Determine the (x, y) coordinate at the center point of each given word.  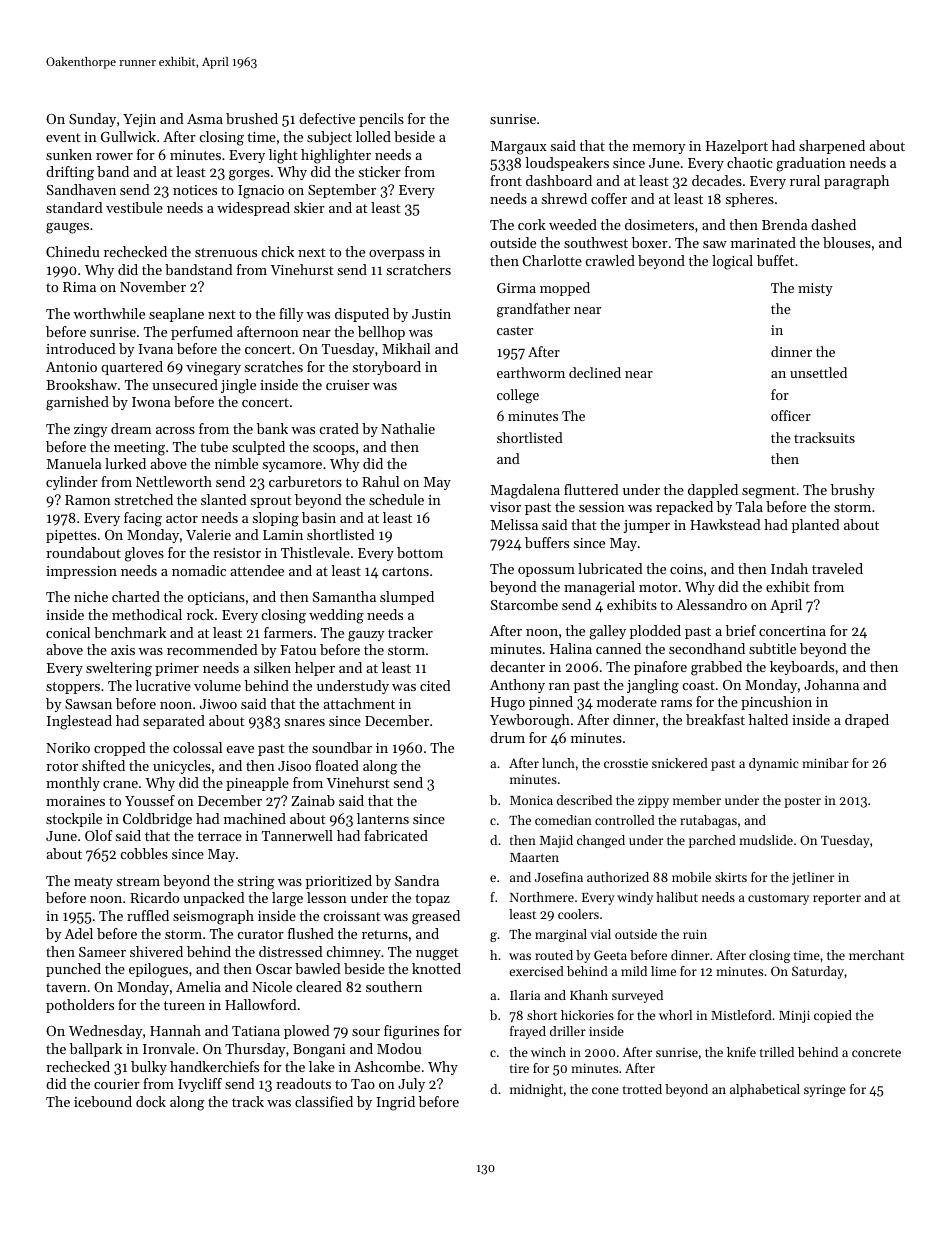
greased (436, 917)
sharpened (832, 147)
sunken (69, 154)
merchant (876, 955)
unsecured (185, 384)
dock (151, 1101)
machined (255, 818)
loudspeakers (567, 164)
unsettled (818, 372)
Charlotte (552, 260)
